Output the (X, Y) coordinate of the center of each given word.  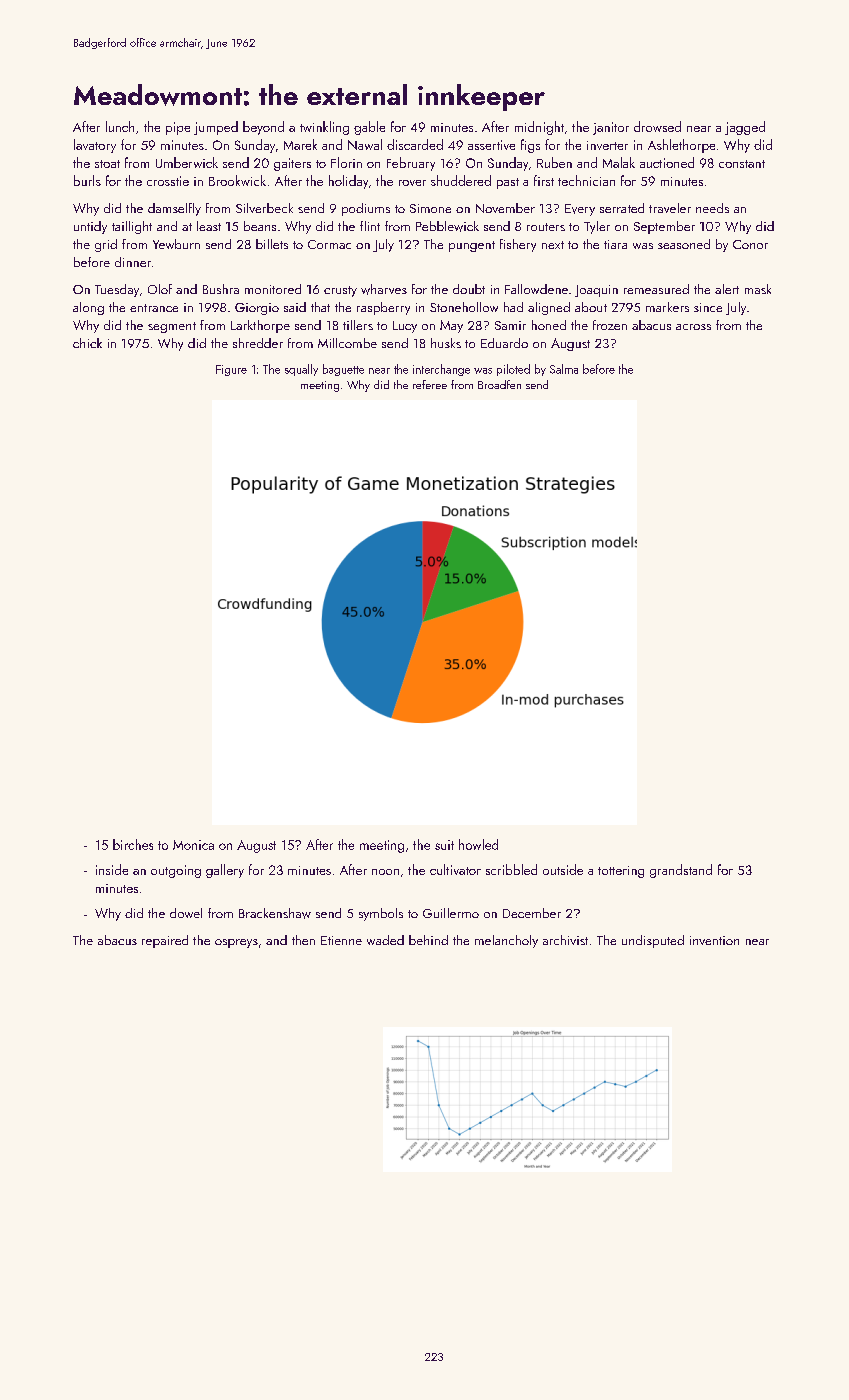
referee (430, 384)
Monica (193, 845)
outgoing (176, 871)
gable (369, 128)
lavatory (95, 146)
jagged (745, 128)
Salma (564, 369)
